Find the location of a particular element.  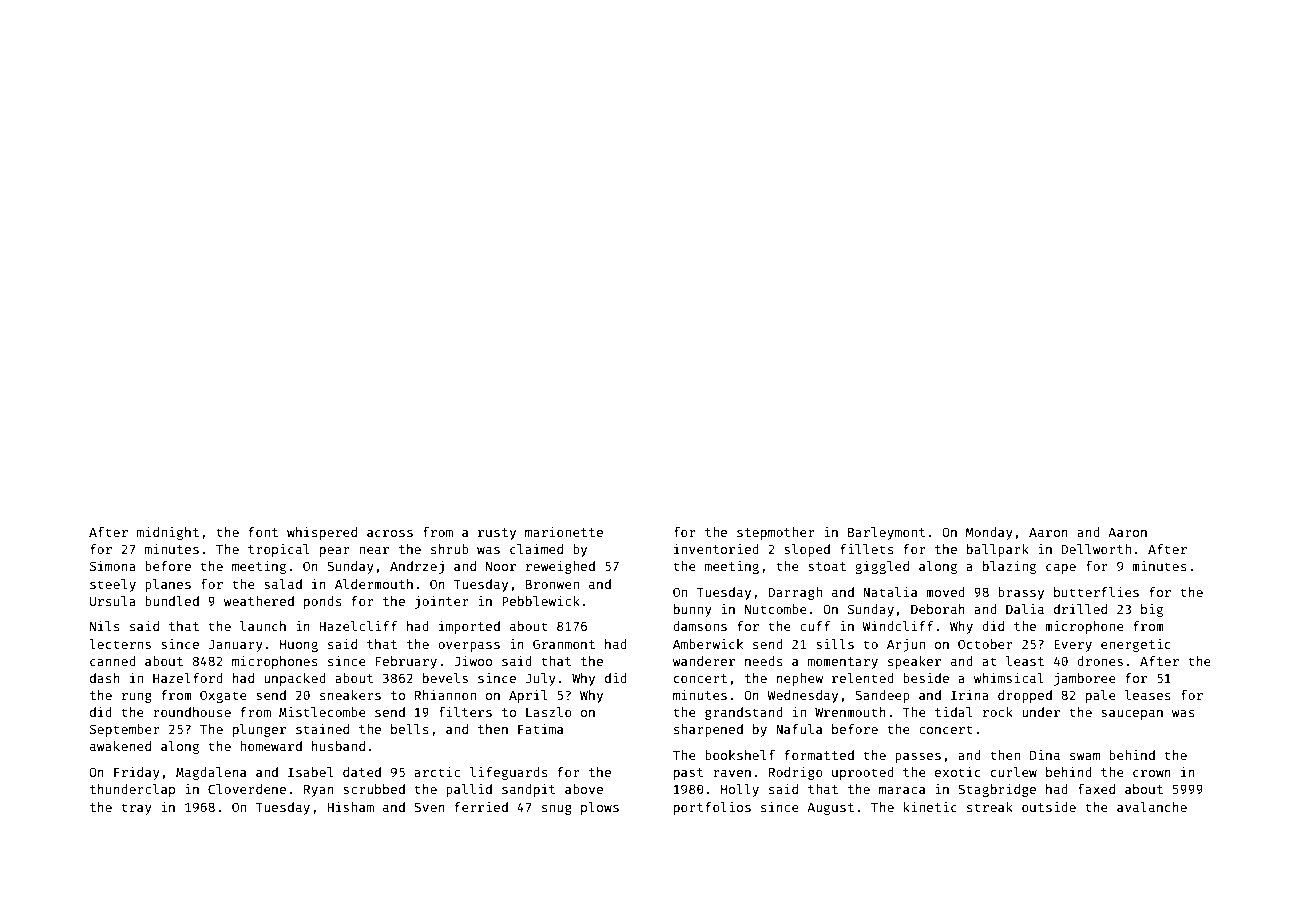

Monday is located at coordinates (989, 533).
